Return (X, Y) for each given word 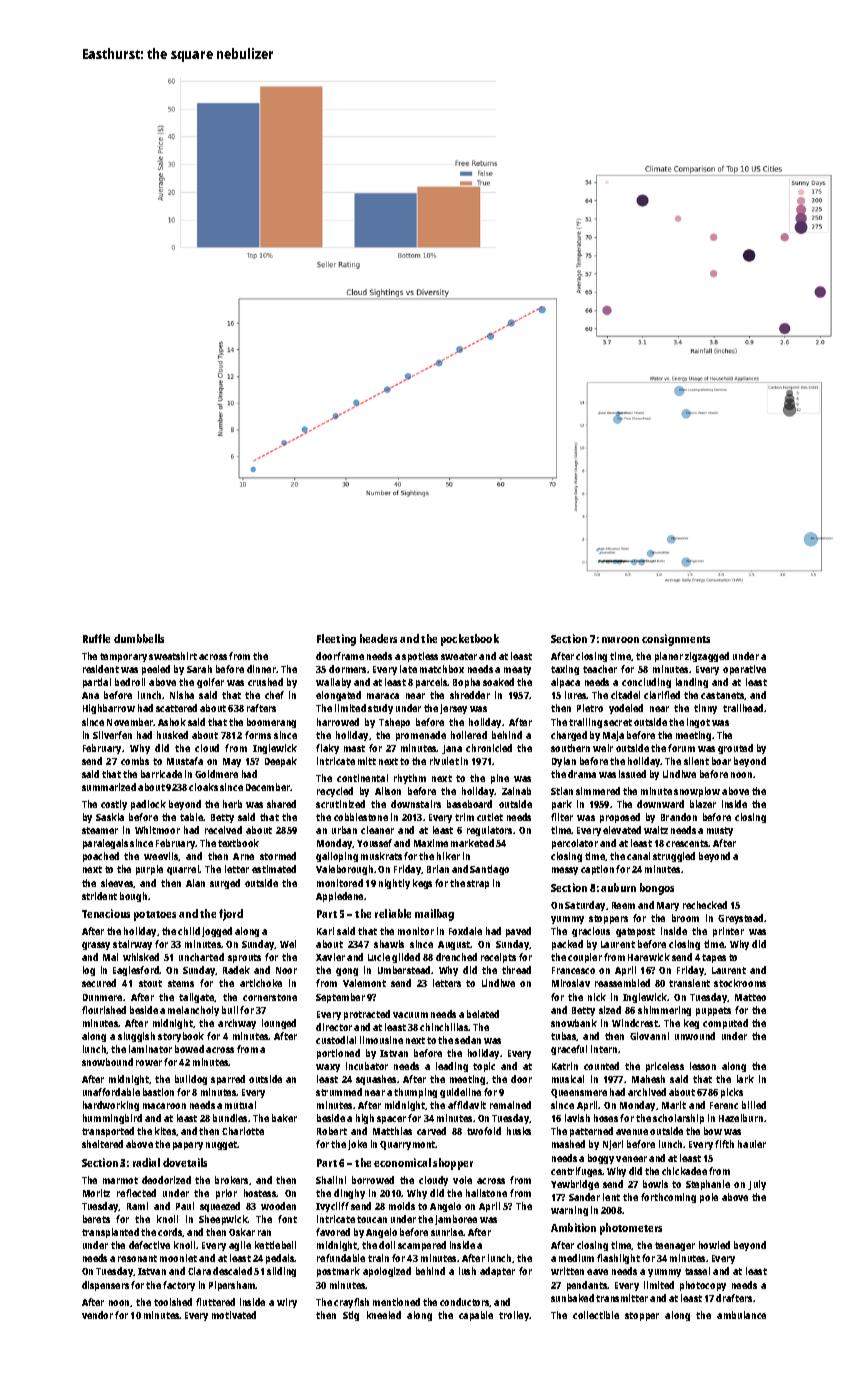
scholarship (678, 1119)
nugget (222, 1145)
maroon (620, 640)
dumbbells (139, 638)
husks (519, 1131)
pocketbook (470, 640)
